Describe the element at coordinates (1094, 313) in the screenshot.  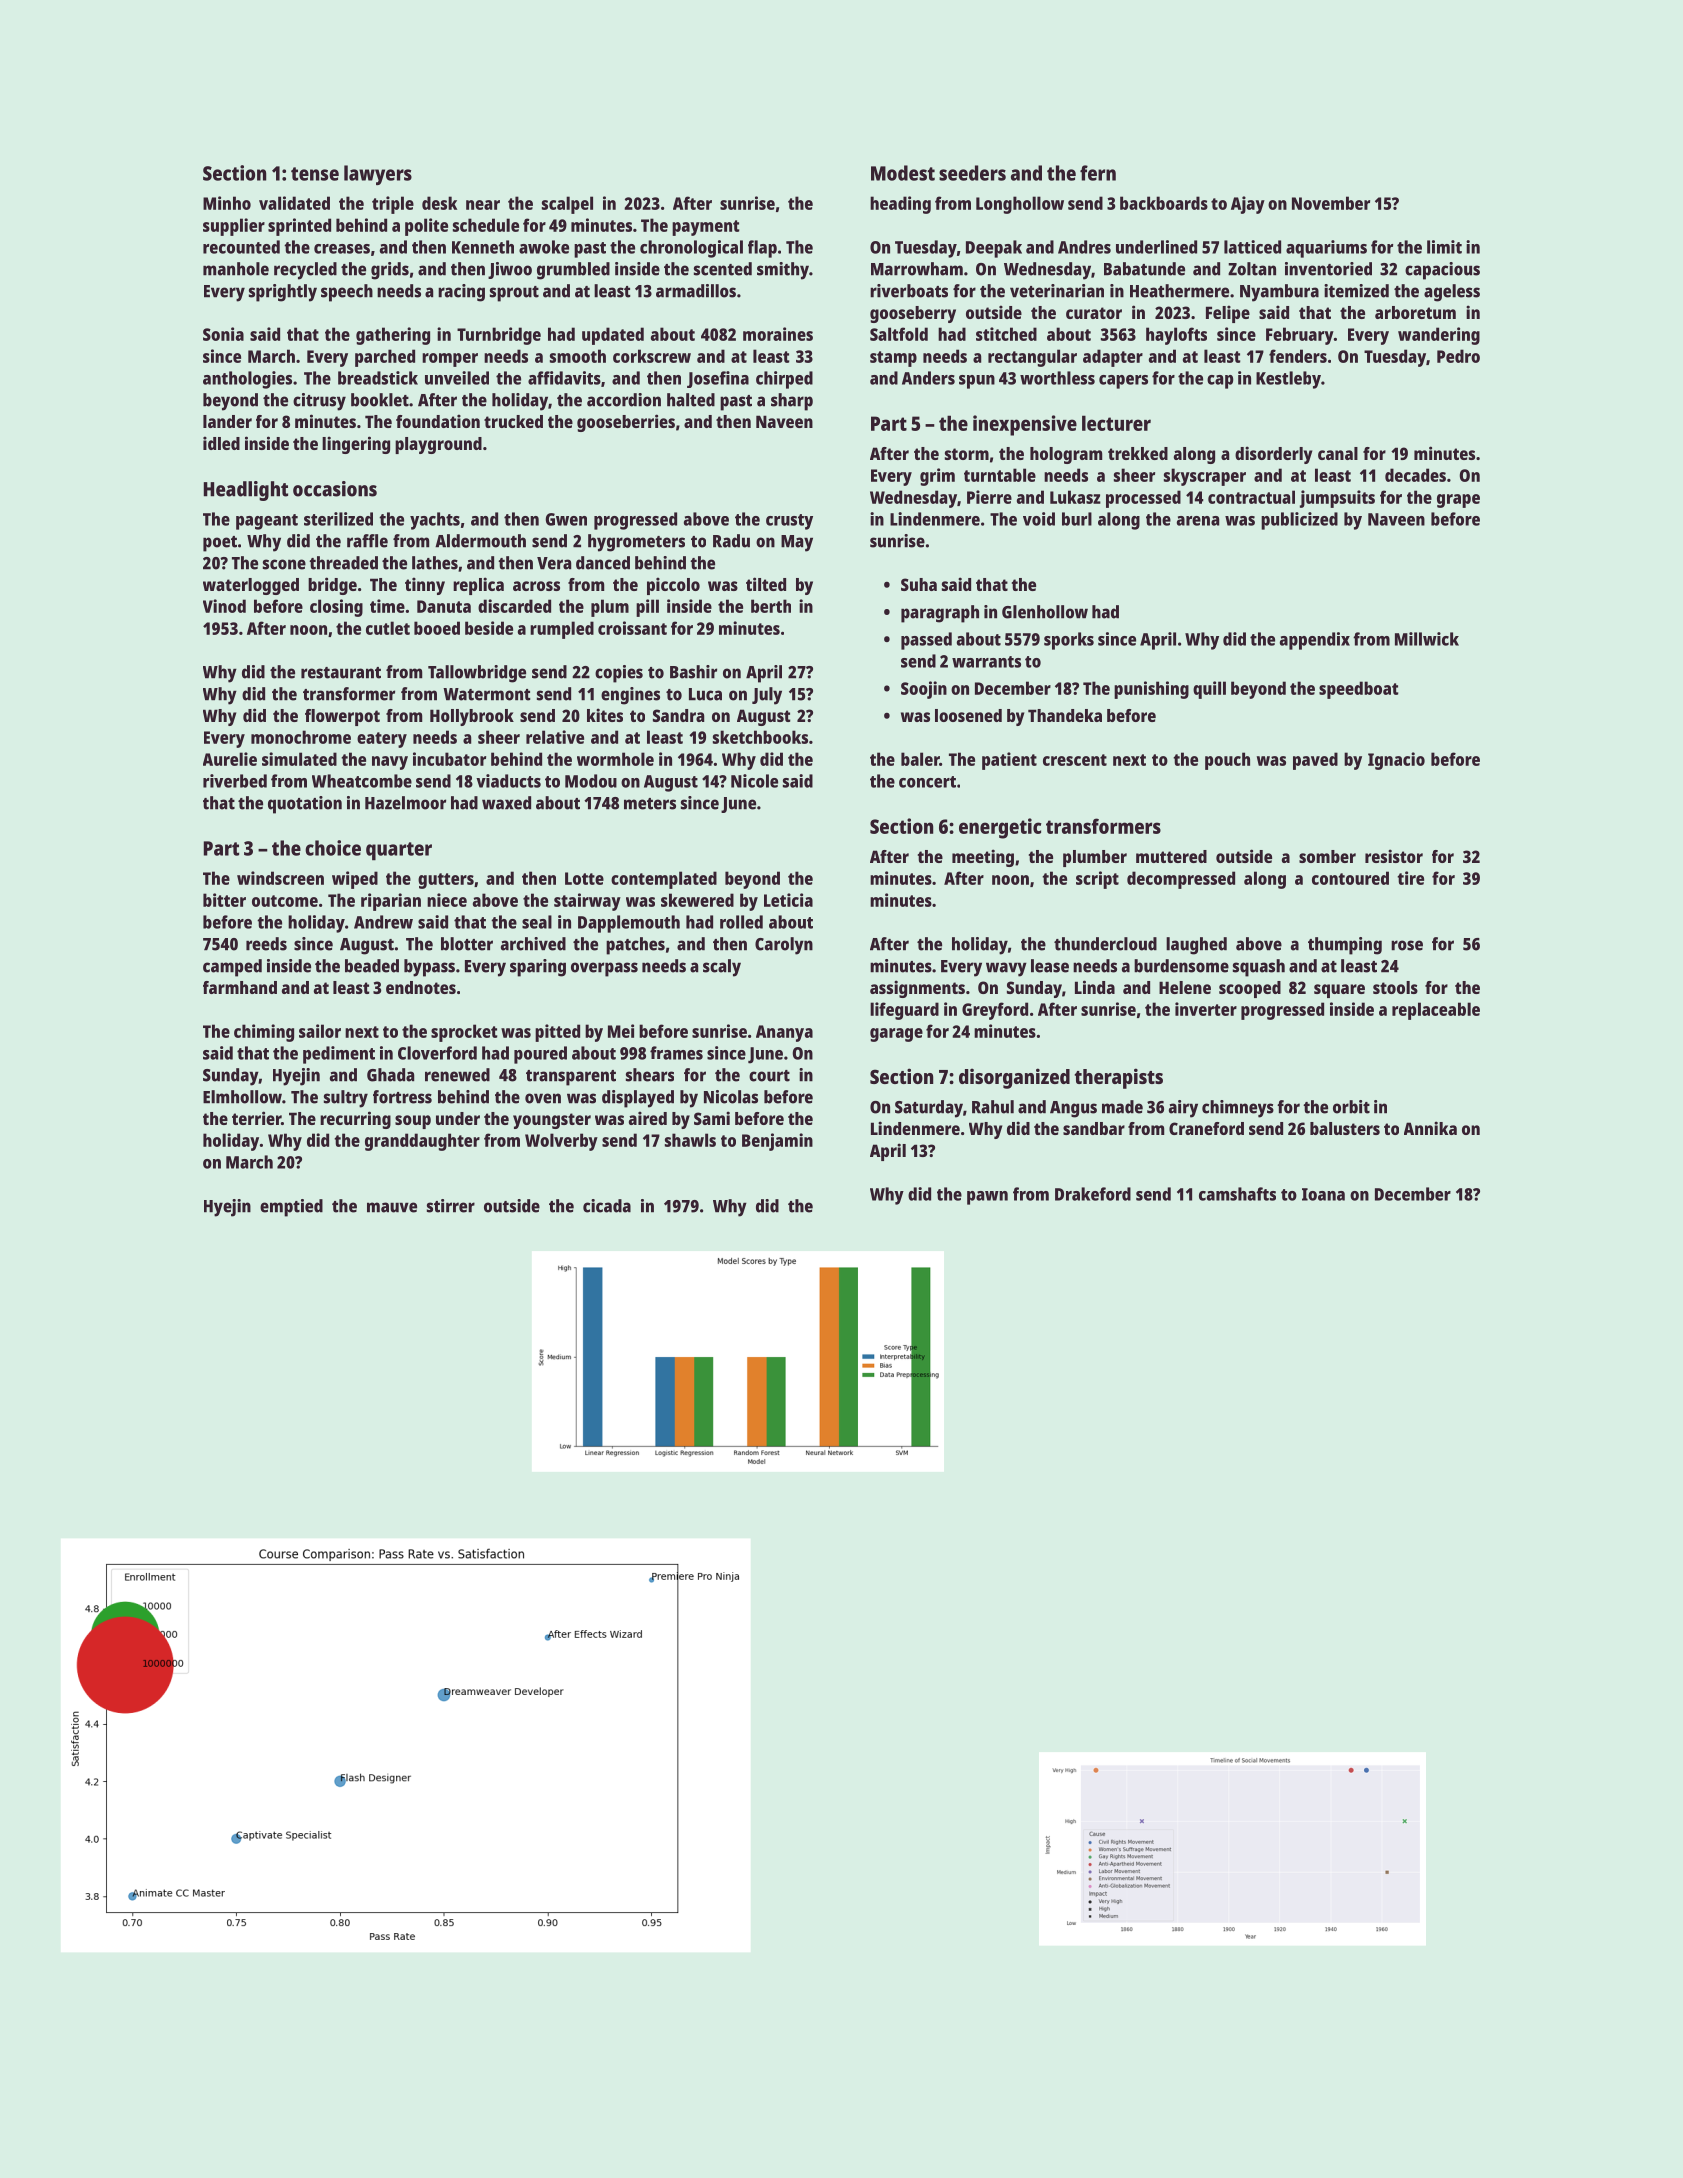
I see `curator` at that location.
